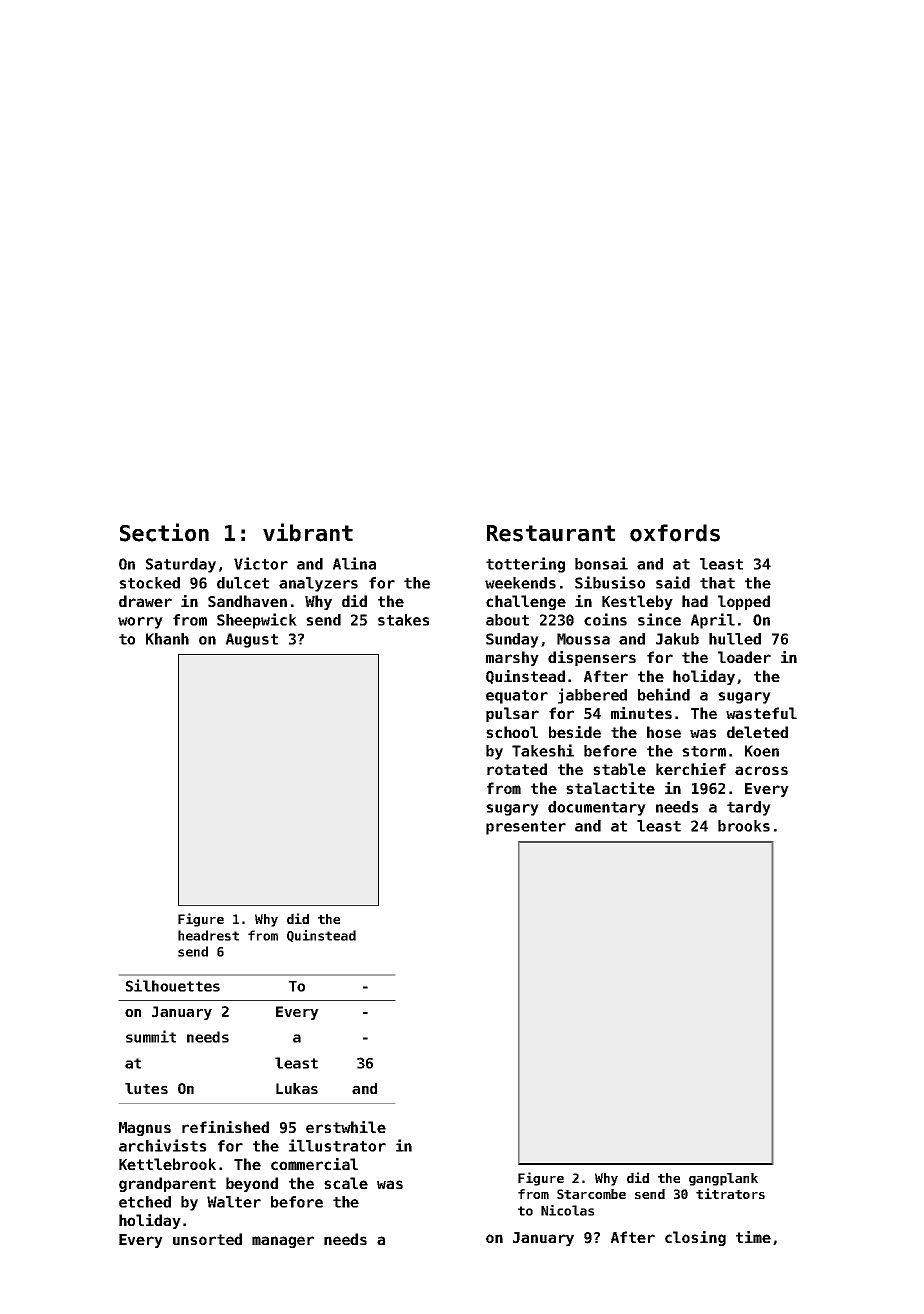  I want to click on August, so click(252, 640).
